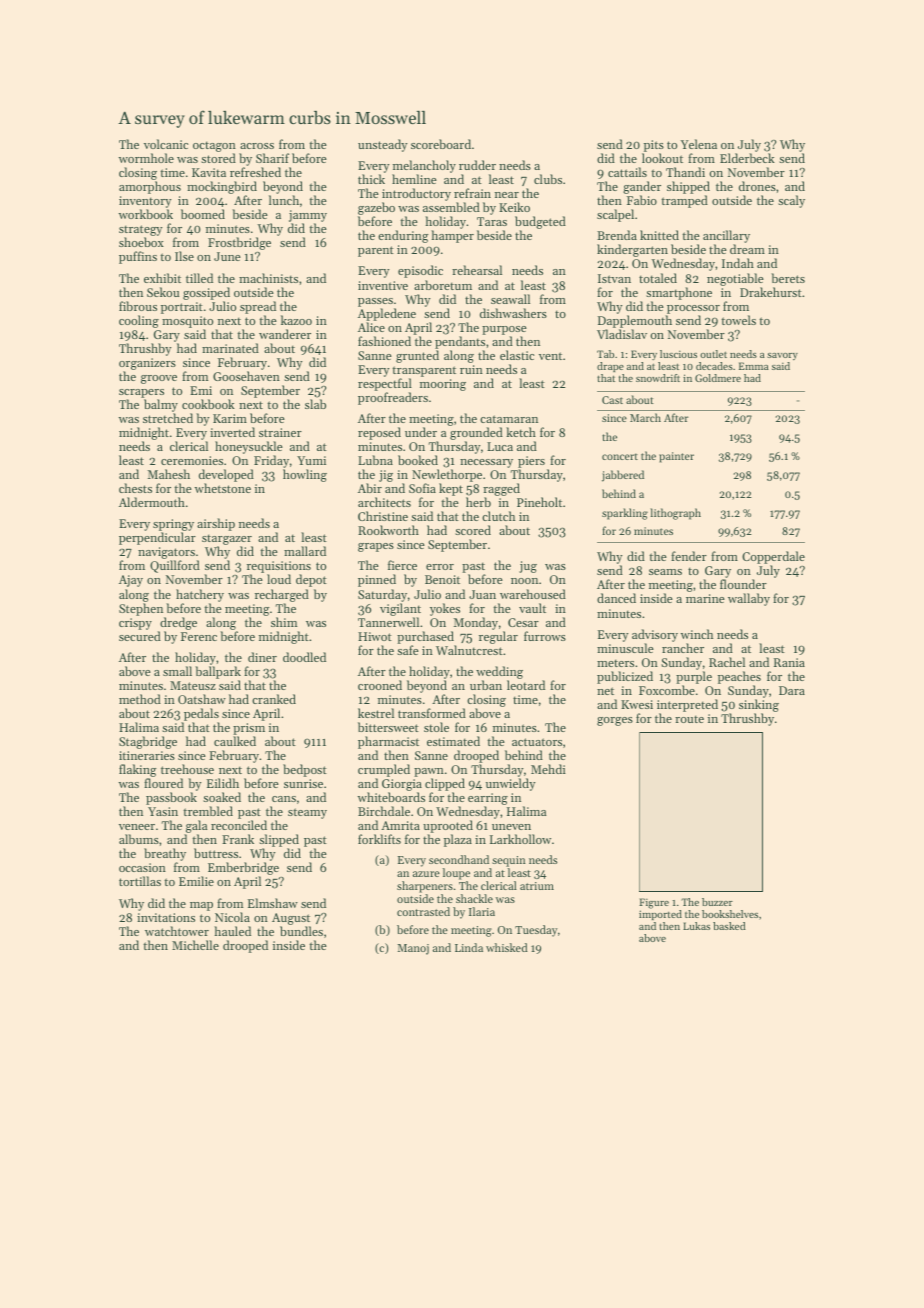 This screenshot has height=1308, width=924. I want to click on hauled, so click(232, 931).
